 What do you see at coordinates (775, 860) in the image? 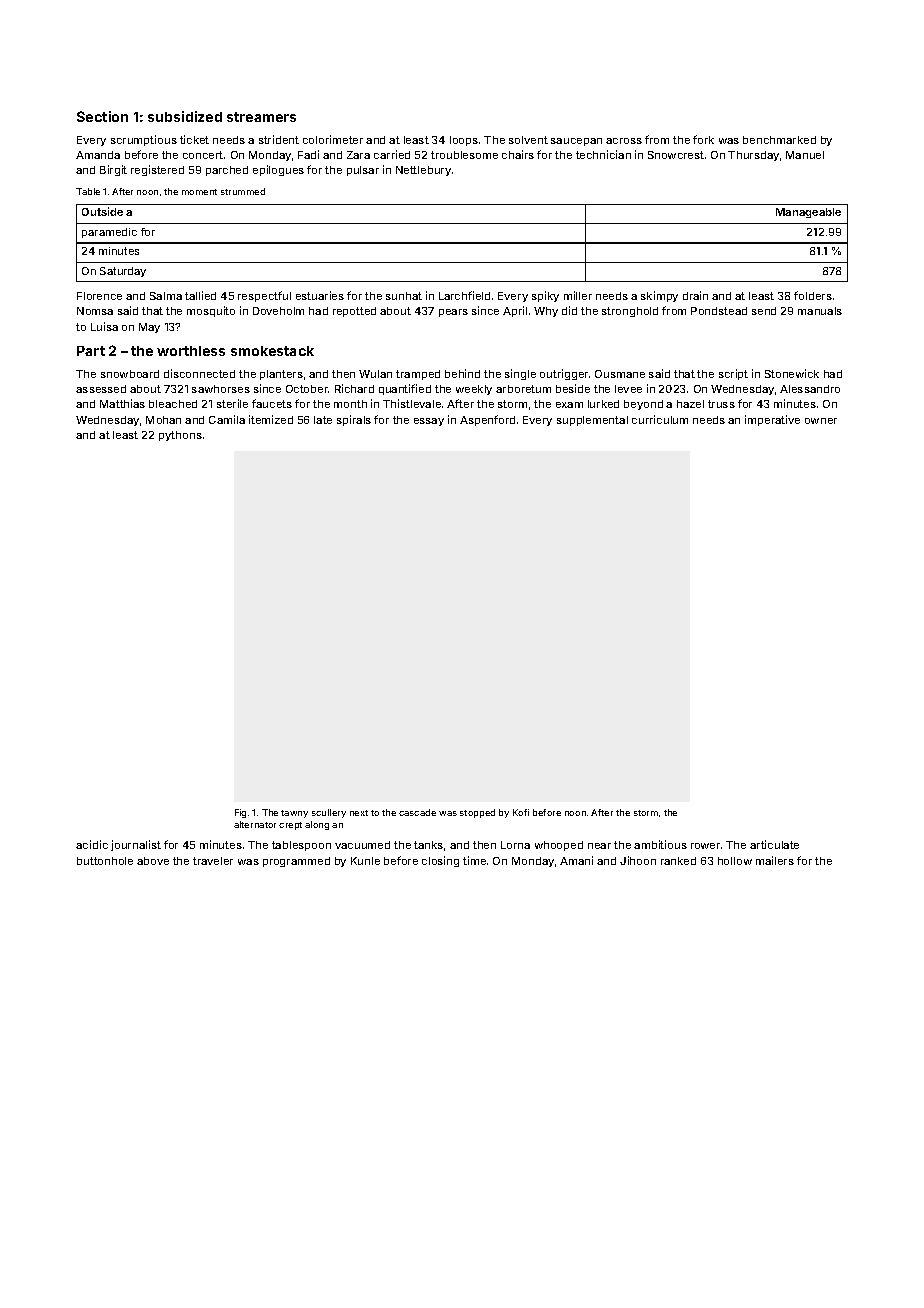
I see `mailers` at bounding box center [775, 860].
